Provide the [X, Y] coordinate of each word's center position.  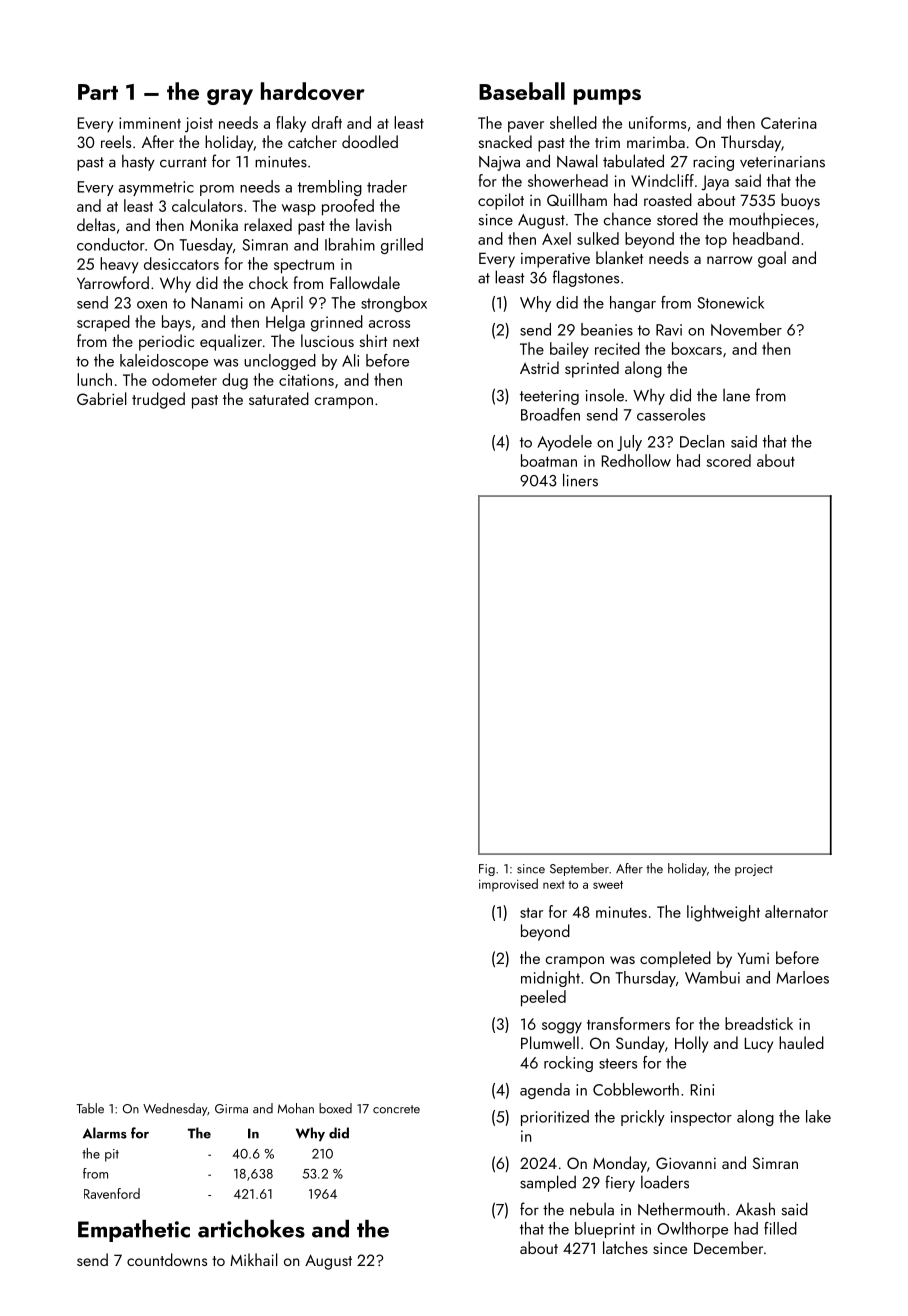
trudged [158, 400]
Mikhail [254, 1259]
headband [766, 238]
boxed [335, 1108]
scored [729, 460]
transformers [628, 1023]
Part [98, 92]
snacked [505, 141]
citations [306, 380]
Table [90, 1108]
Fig [487, 870]
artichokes [251, 1229]
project [754, 870]
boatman [549, 460]
